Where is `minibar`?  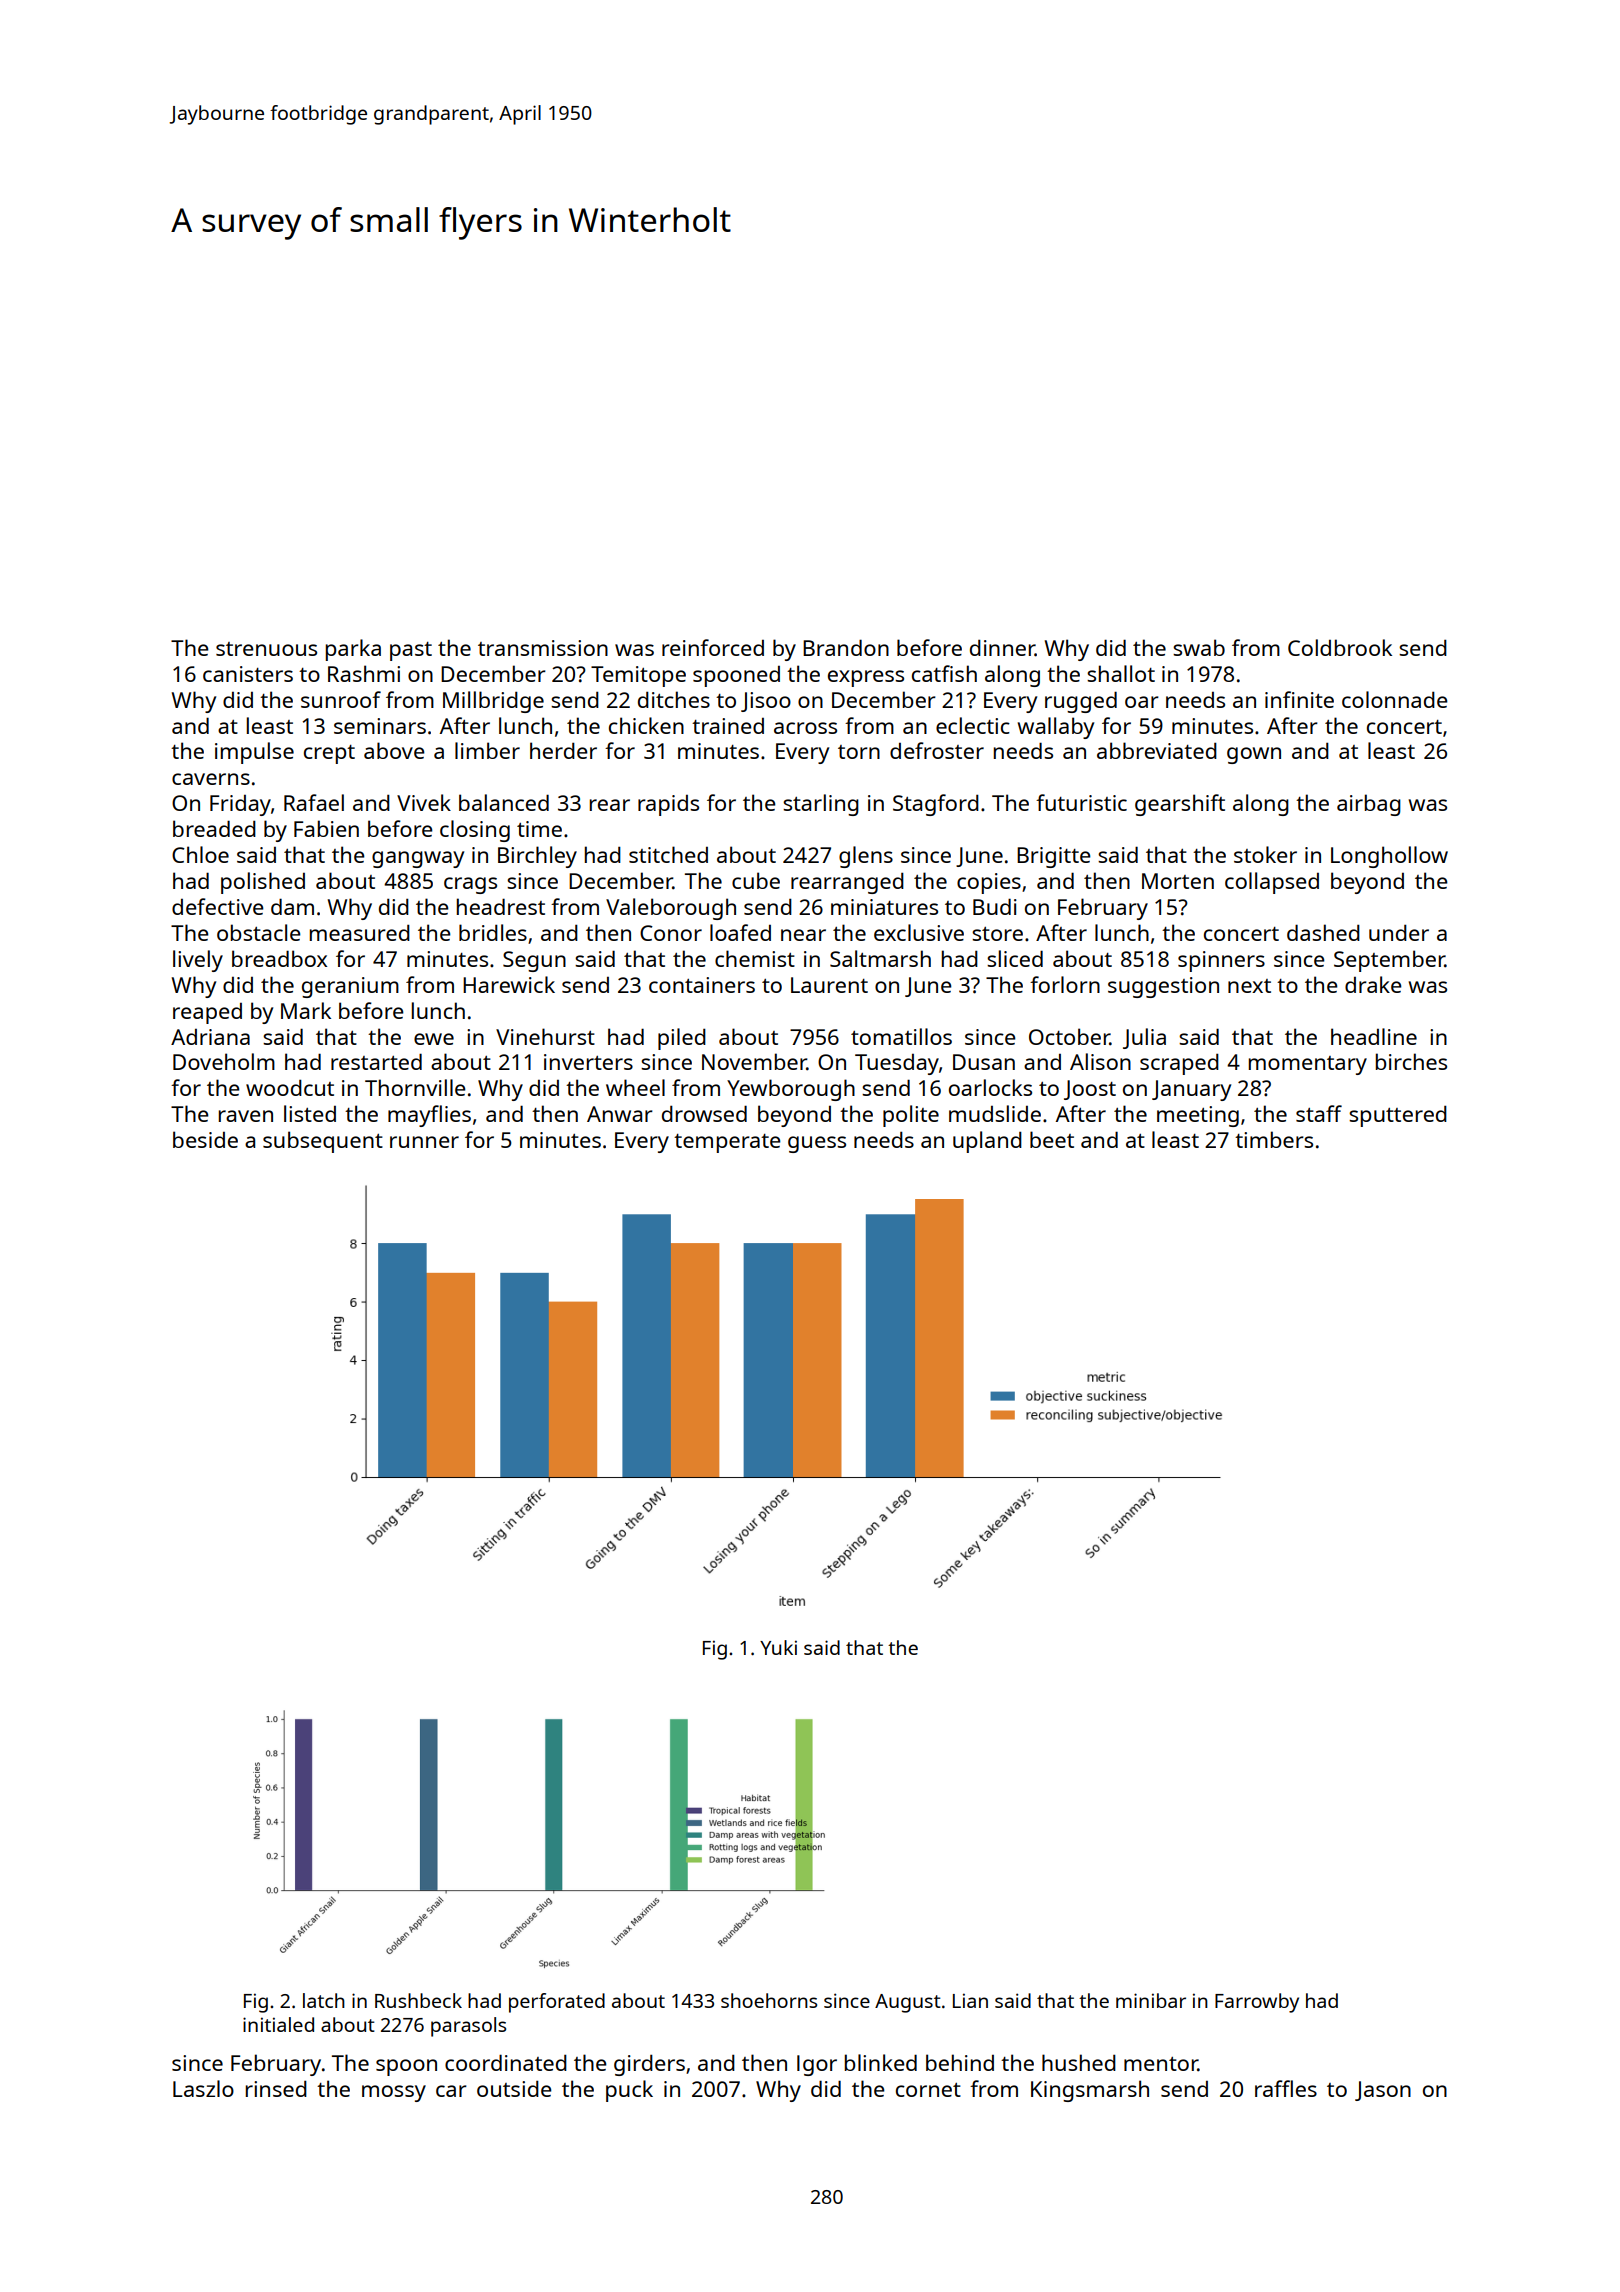
minibar is located at coordinates (1151, 2000).
